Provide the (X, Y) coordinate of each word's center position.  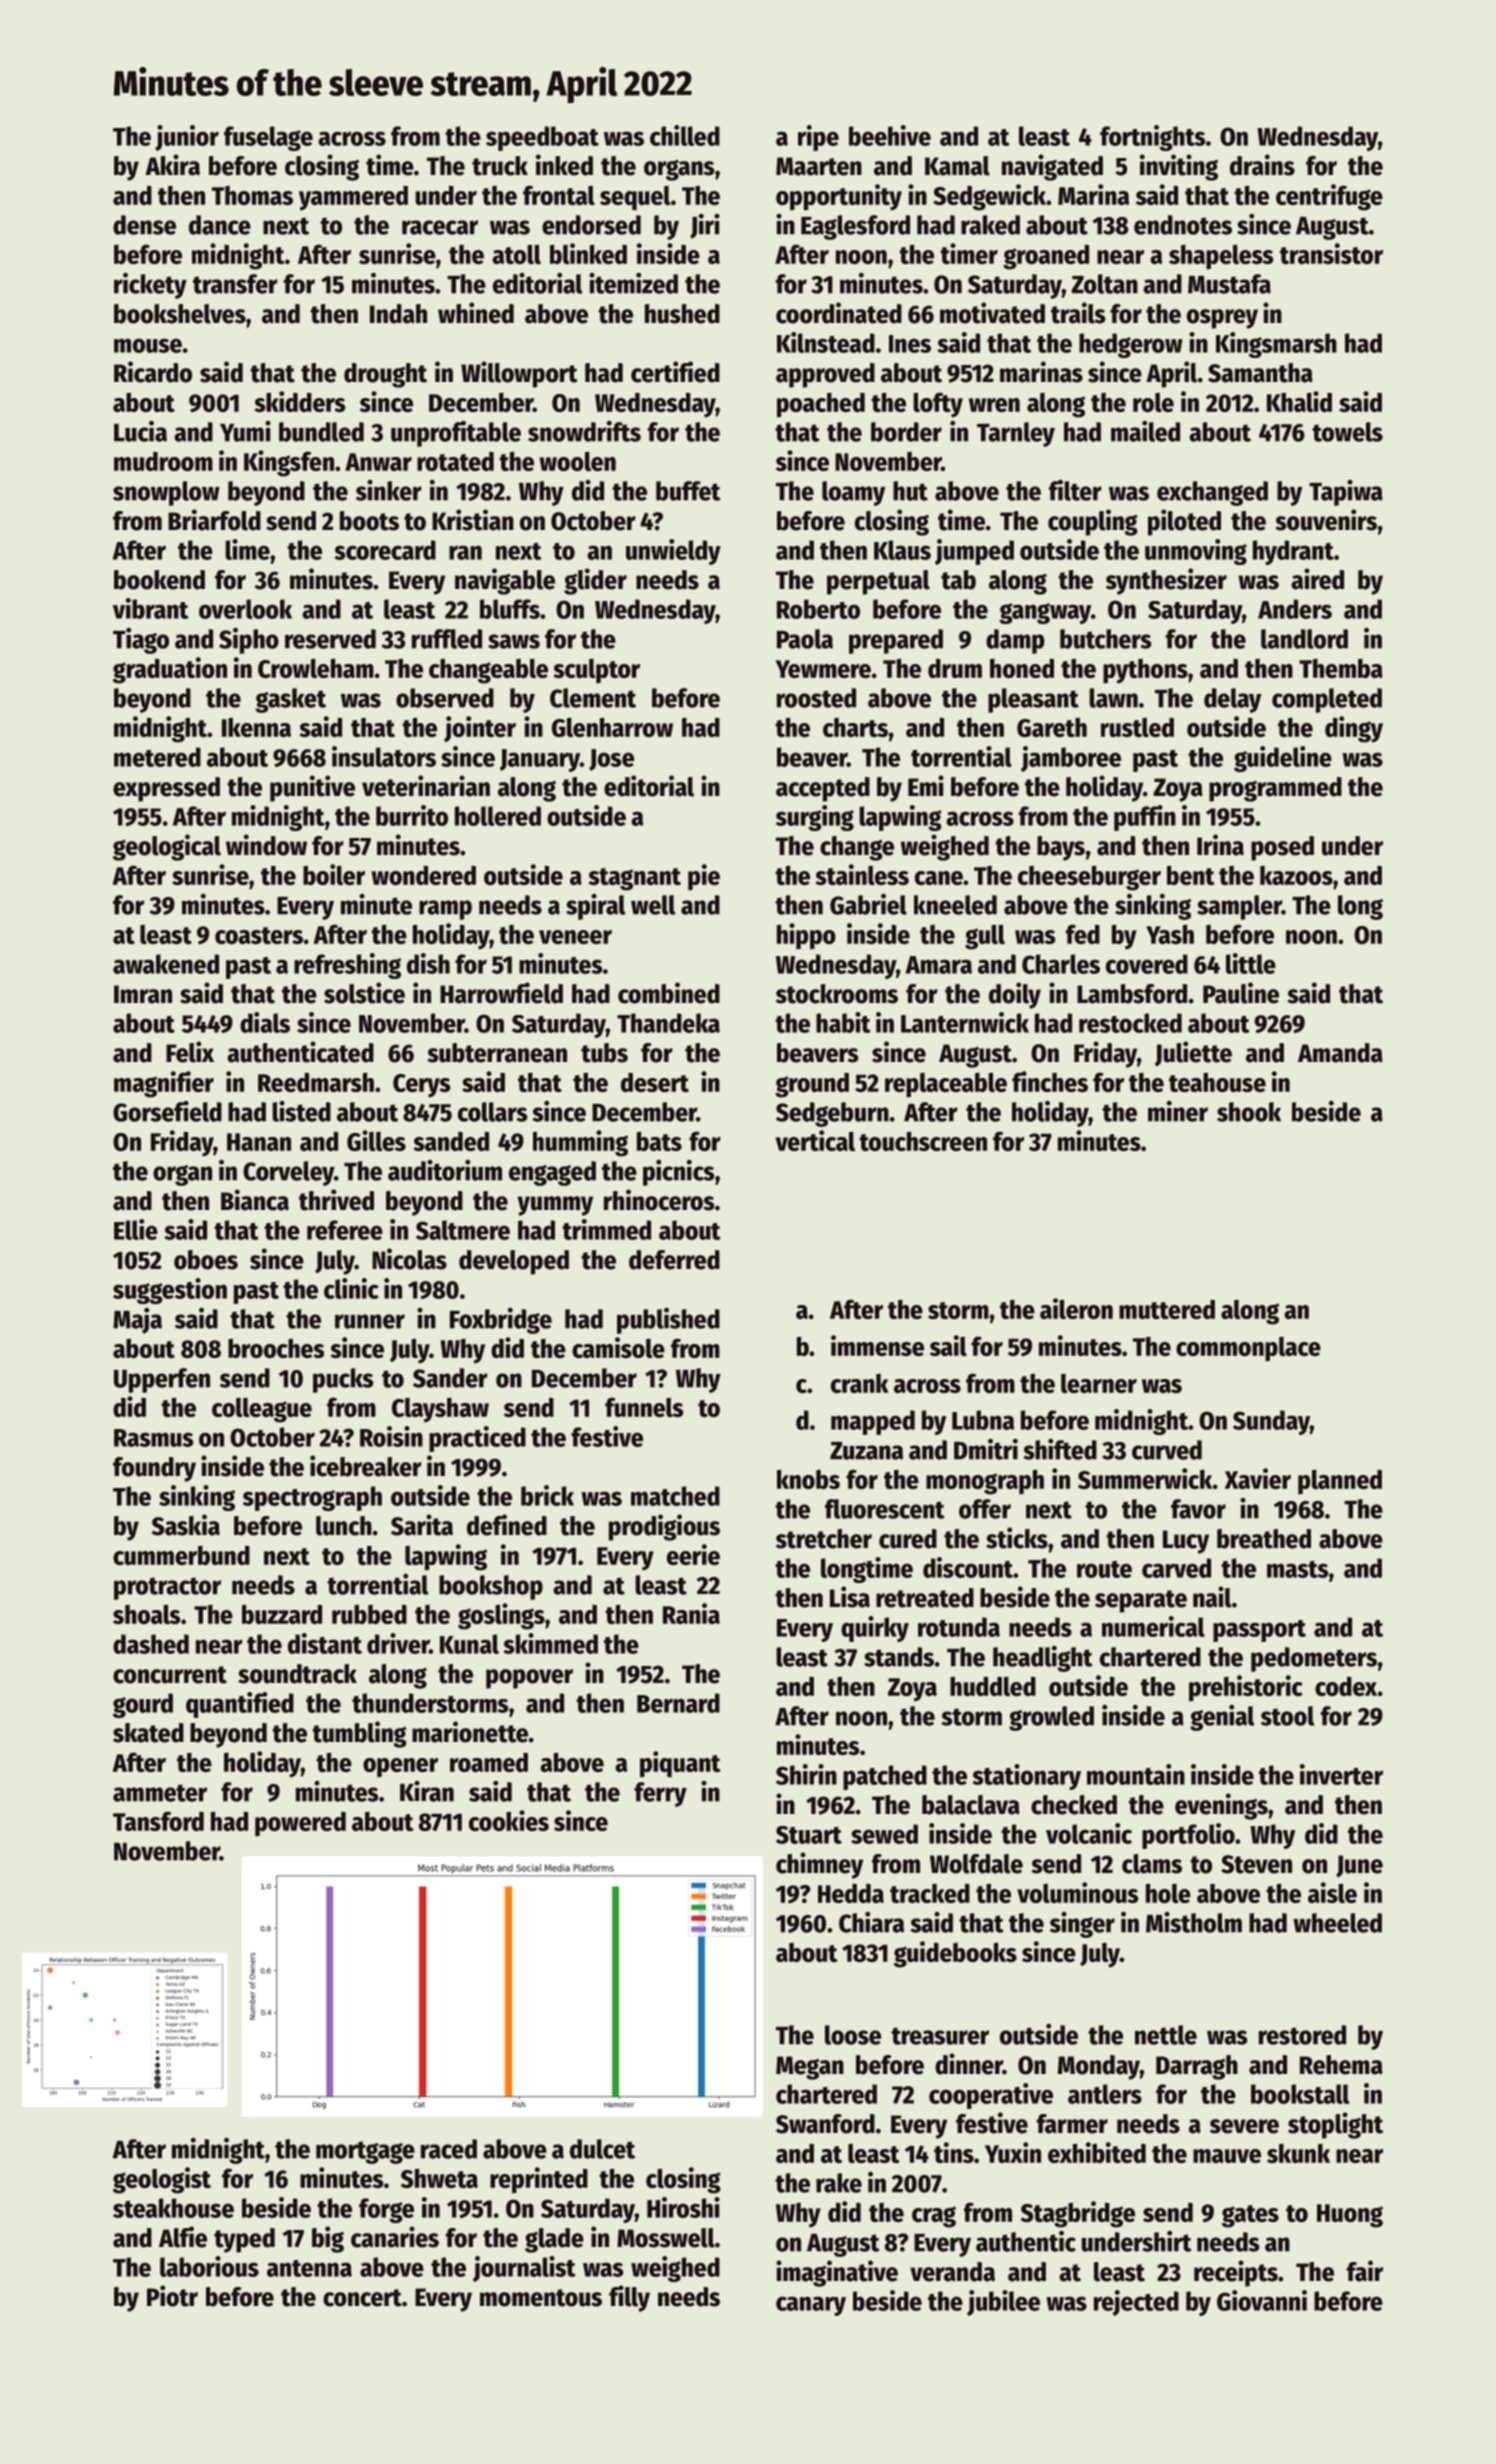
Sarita (422, 1525)
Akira (172, 165)
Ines (910, 344)
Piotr (172, 2296)
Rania (691, 1613)
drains (1262, 165)
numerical (1153, 1626)
